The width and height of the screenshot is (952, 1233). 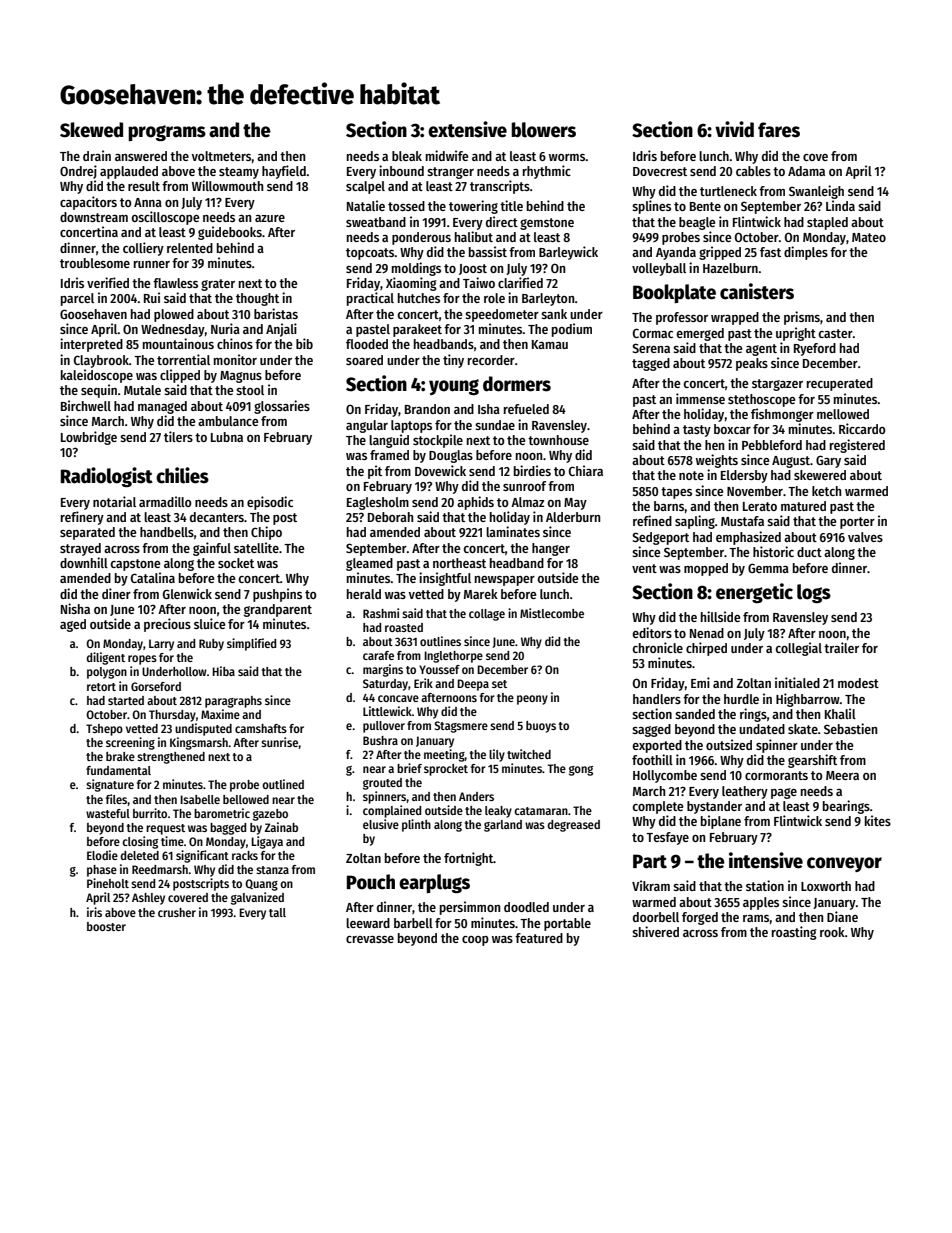 What do you see at coordinates (177, 912) in the screenshot?
I see `crusher` at bounding box center [177, 912].
